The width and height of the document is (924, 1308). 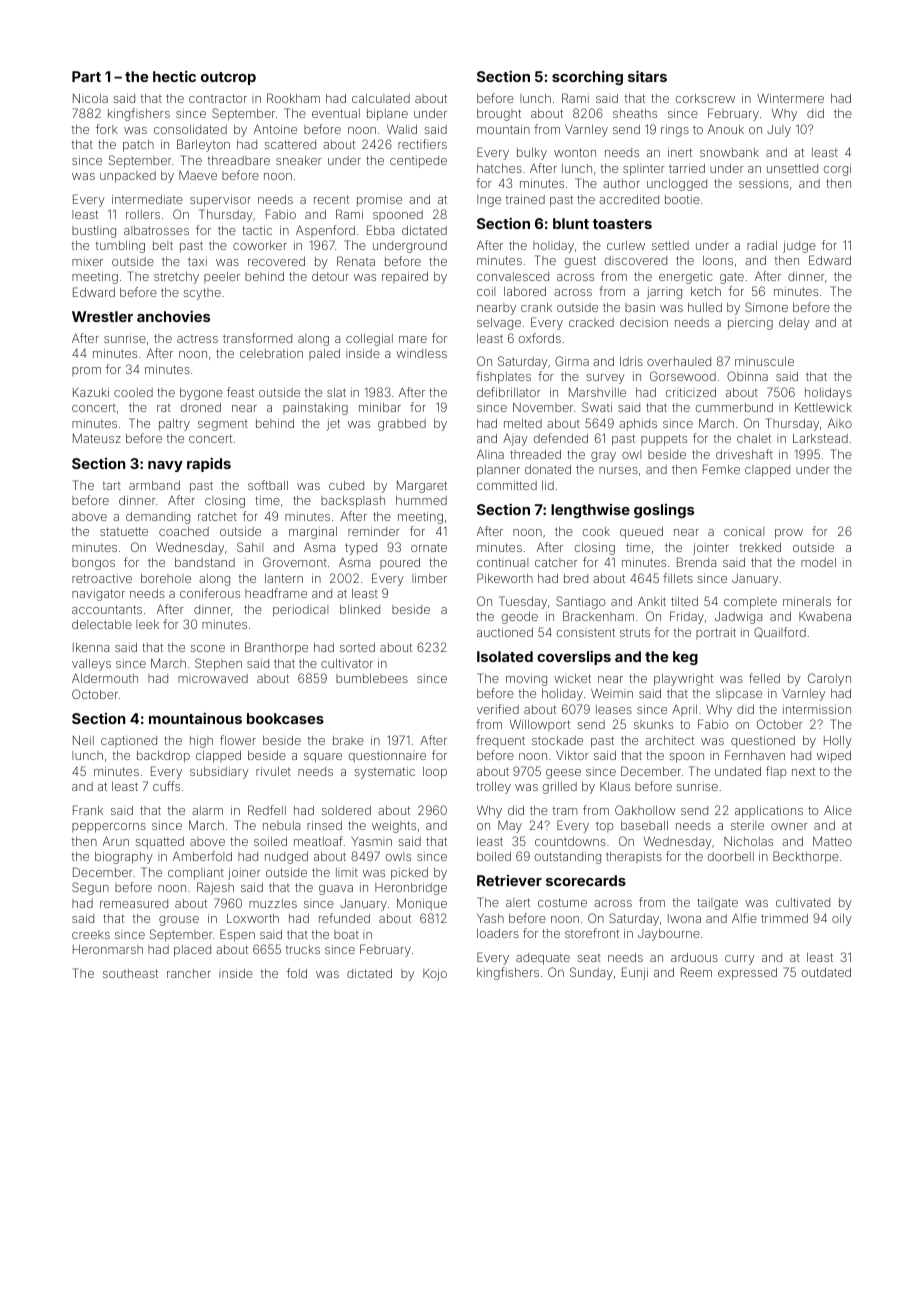 What do you see at coordinates (380, 230) in the document?
I see `Ebba` at bounding box center [380, 230].
